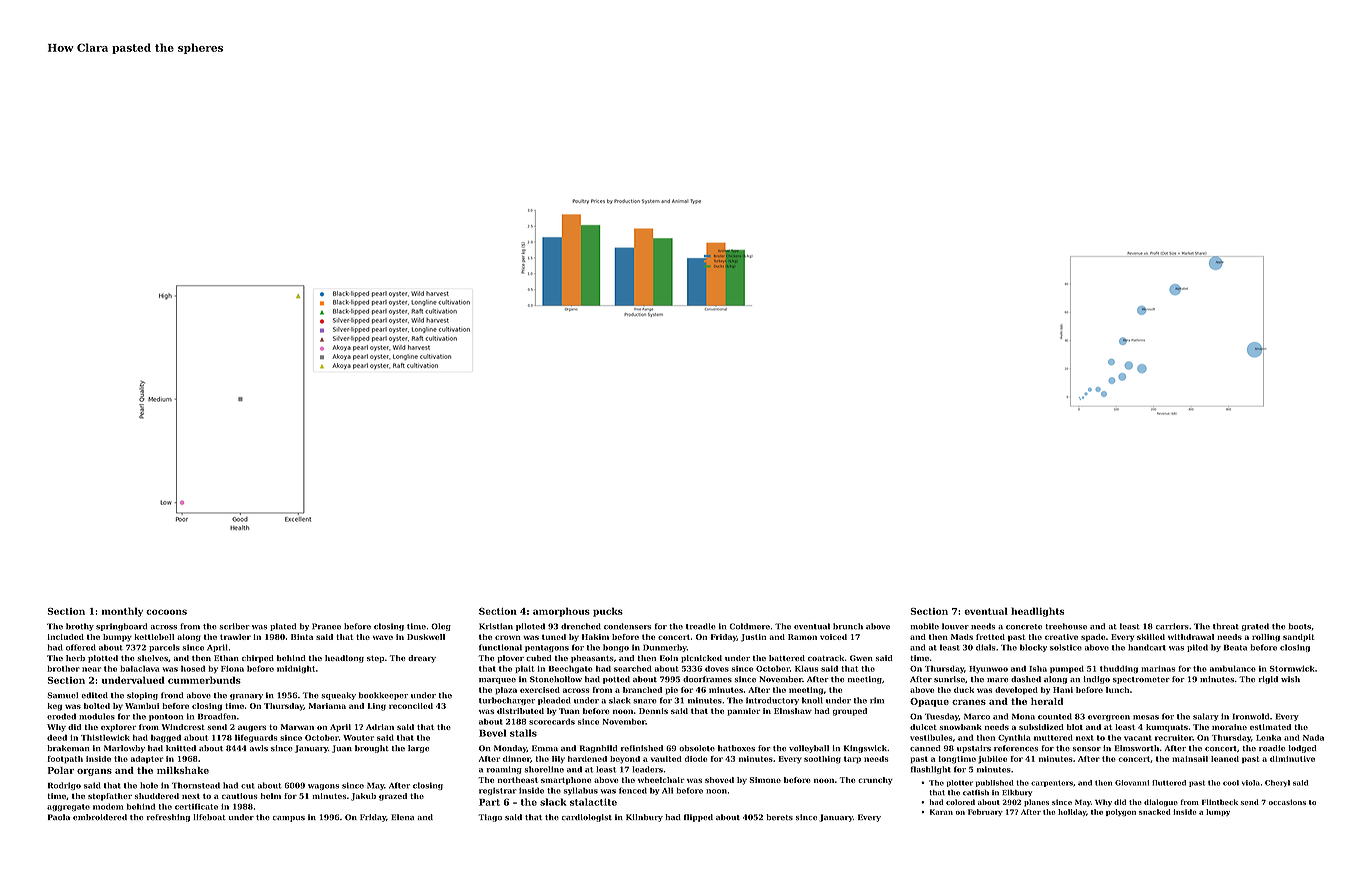 The image size is (1372, 887). What do you see at coordinates (701, 659) in the image?
I see `picnicked` at bounding box center [701, 659].
